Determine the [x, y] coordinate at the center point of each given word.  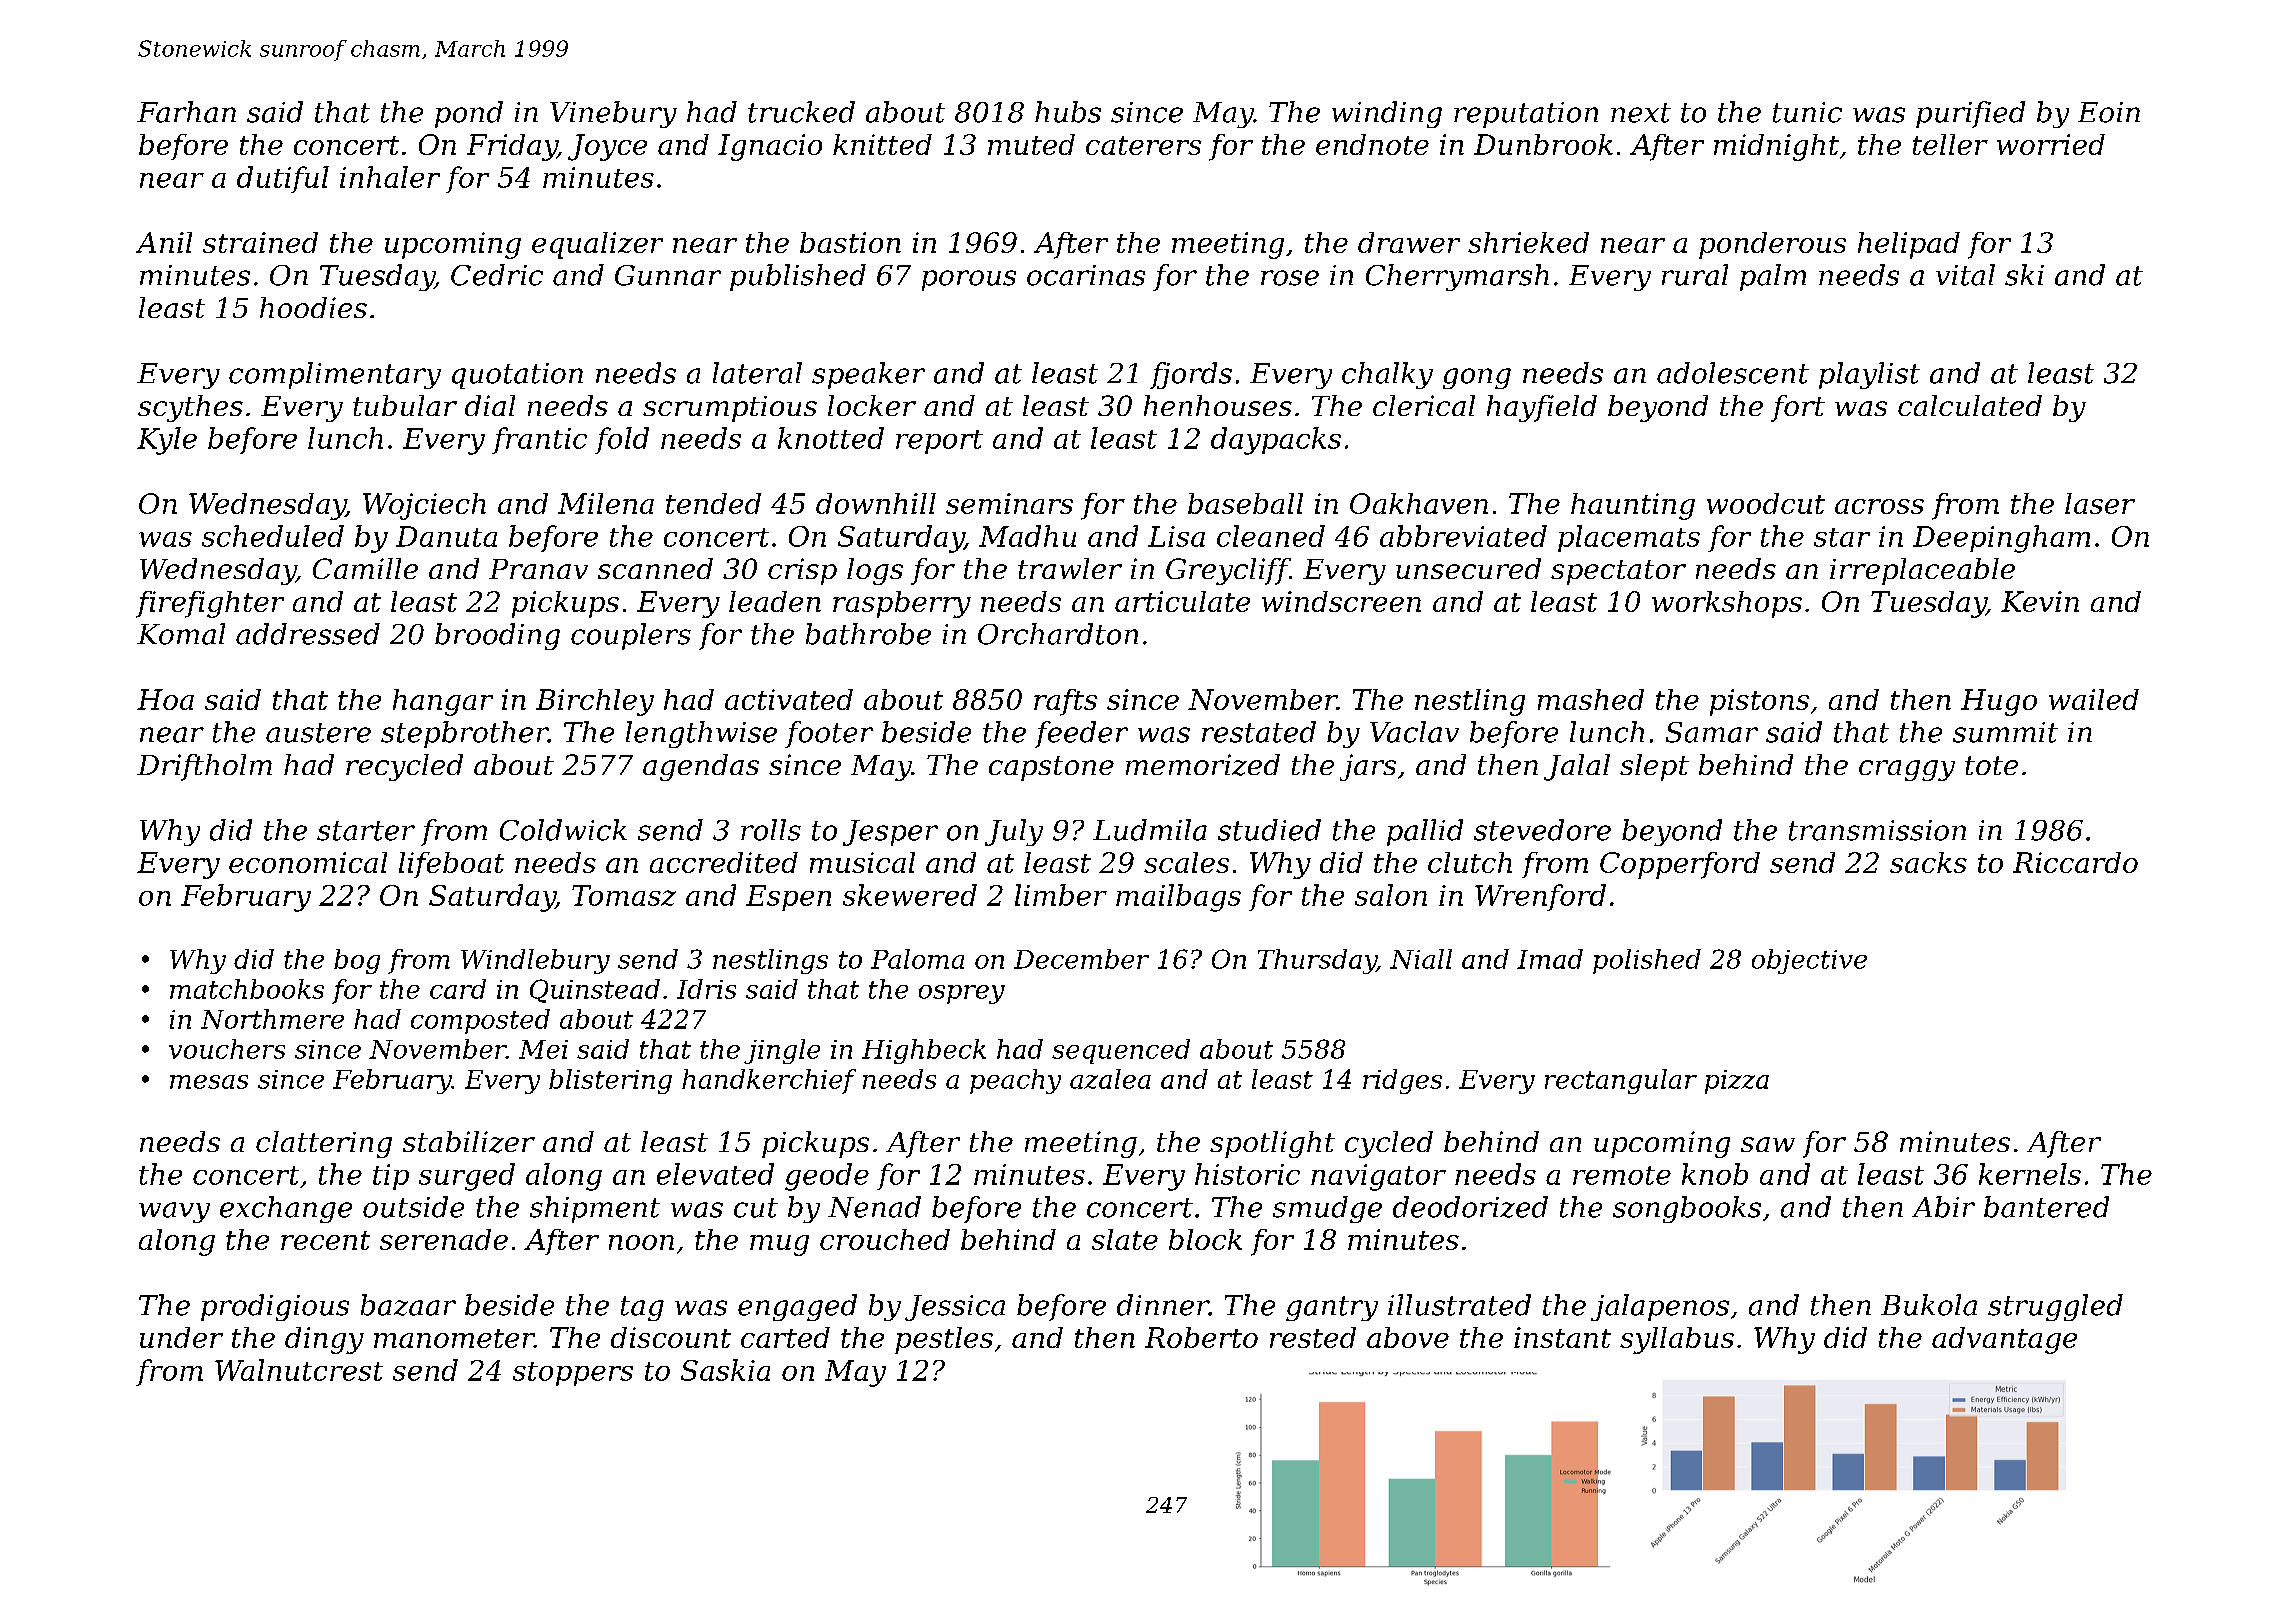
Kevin [2040, 601]
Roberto [1201, 1337]
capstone [1051, 768]
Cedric [497, 275]
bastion [850, 242]
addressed [308, 634]
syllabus [1677, 1340]
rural [1695, 275]
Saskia [725, 1370]
